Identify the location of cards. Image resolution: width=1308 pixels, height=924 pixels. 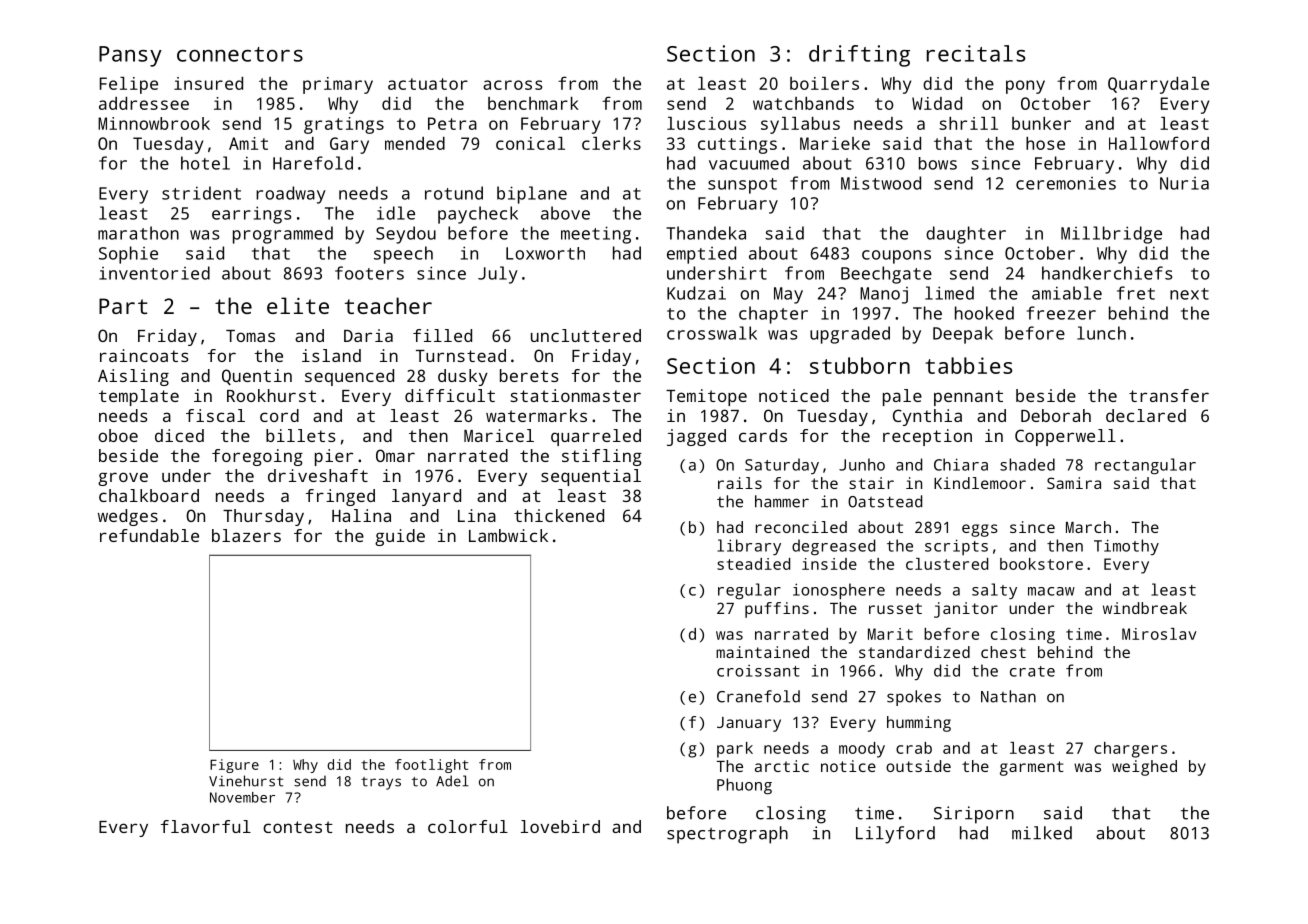
(763, 435).
